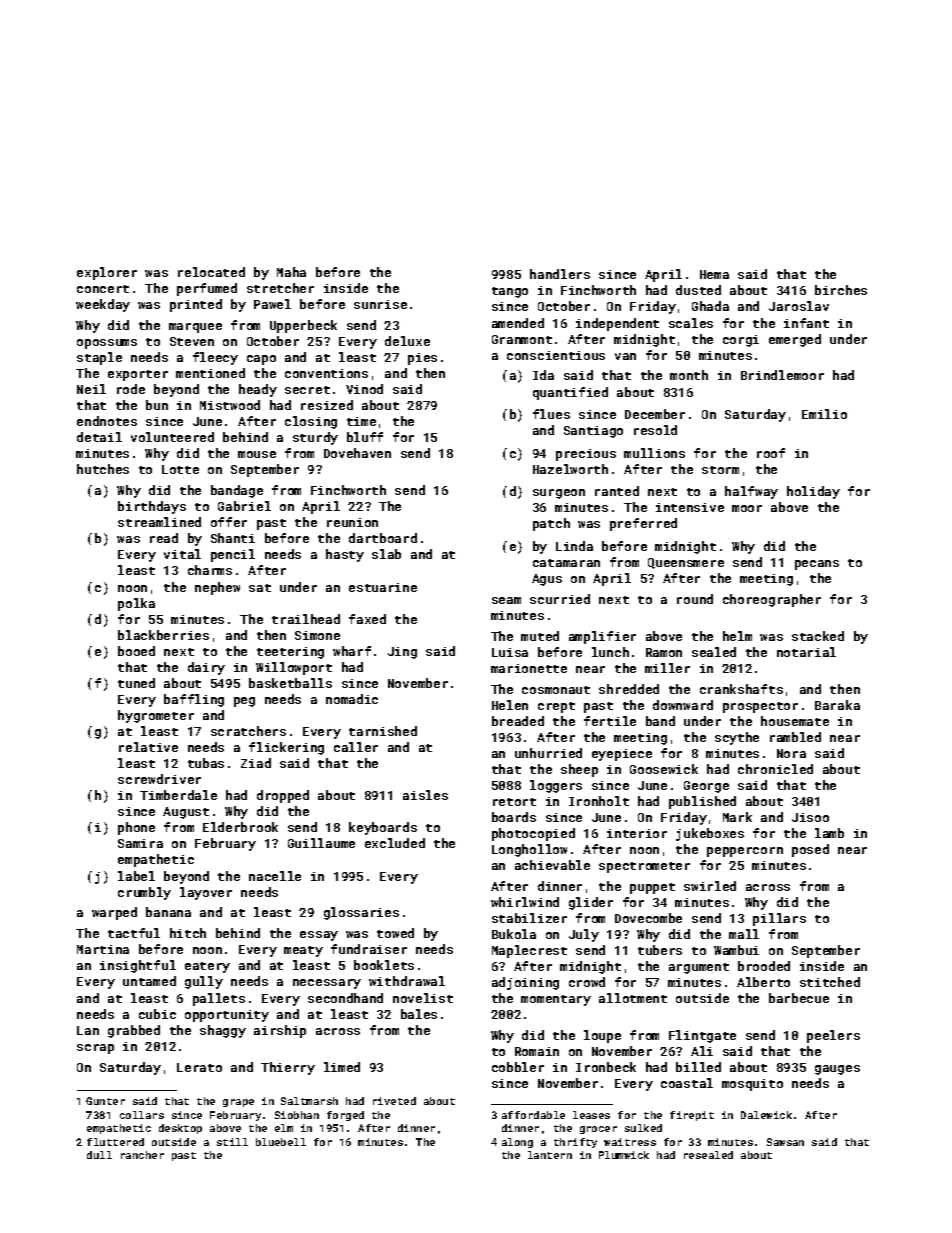 Image resolution: width=952 pixels, height=1233 pixels. What do you see at coordinates (689, 375) in the screenshot?
I see `month` at bounding box center [689, 375].
